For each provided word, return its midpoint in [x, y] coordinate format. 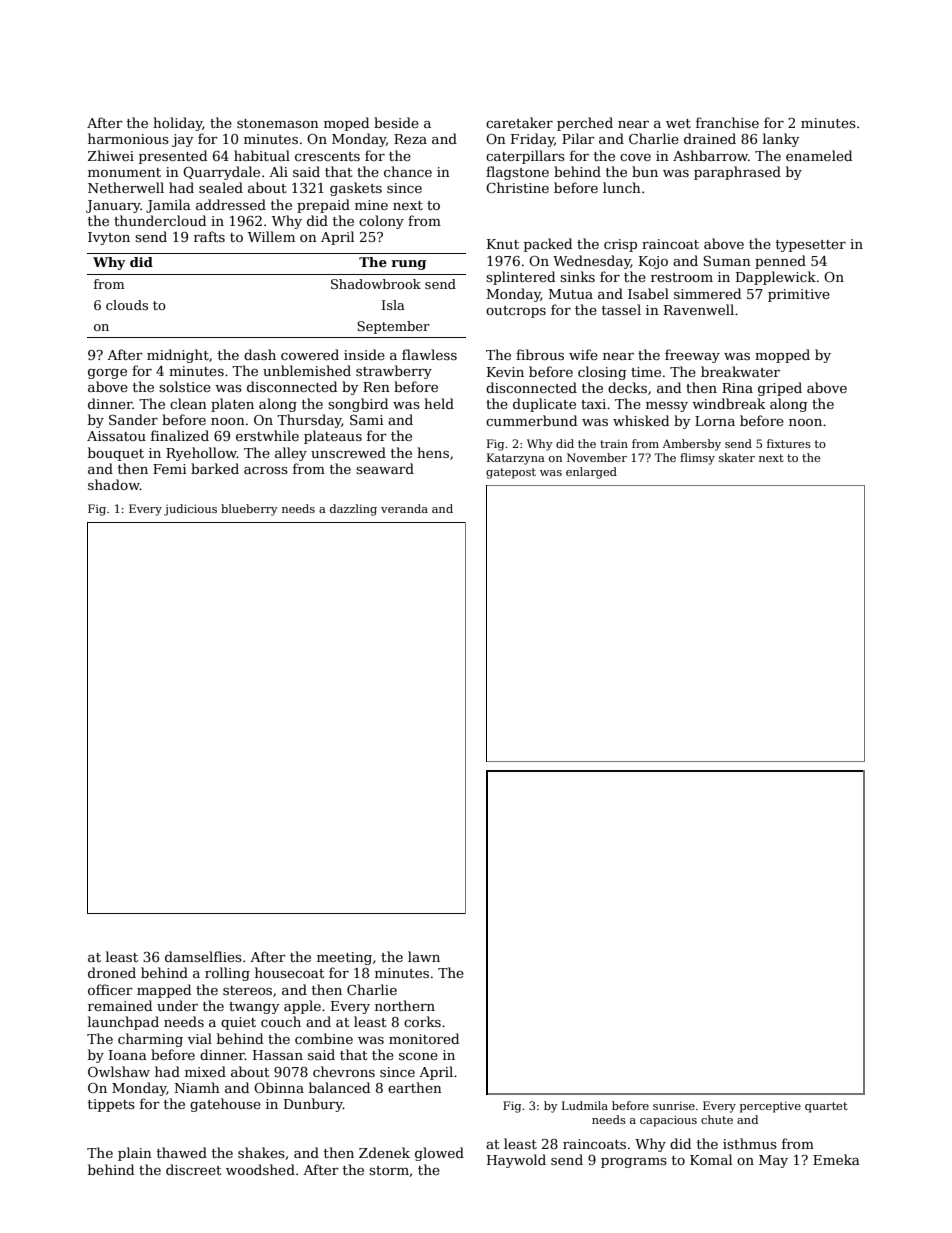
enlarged [591, 473]
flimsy [697, 459]
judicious [190, 510]
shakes [261, 1152]
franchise [727, 122]
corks [422, 1021]
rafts [209, 236]
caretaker [519, 122]
